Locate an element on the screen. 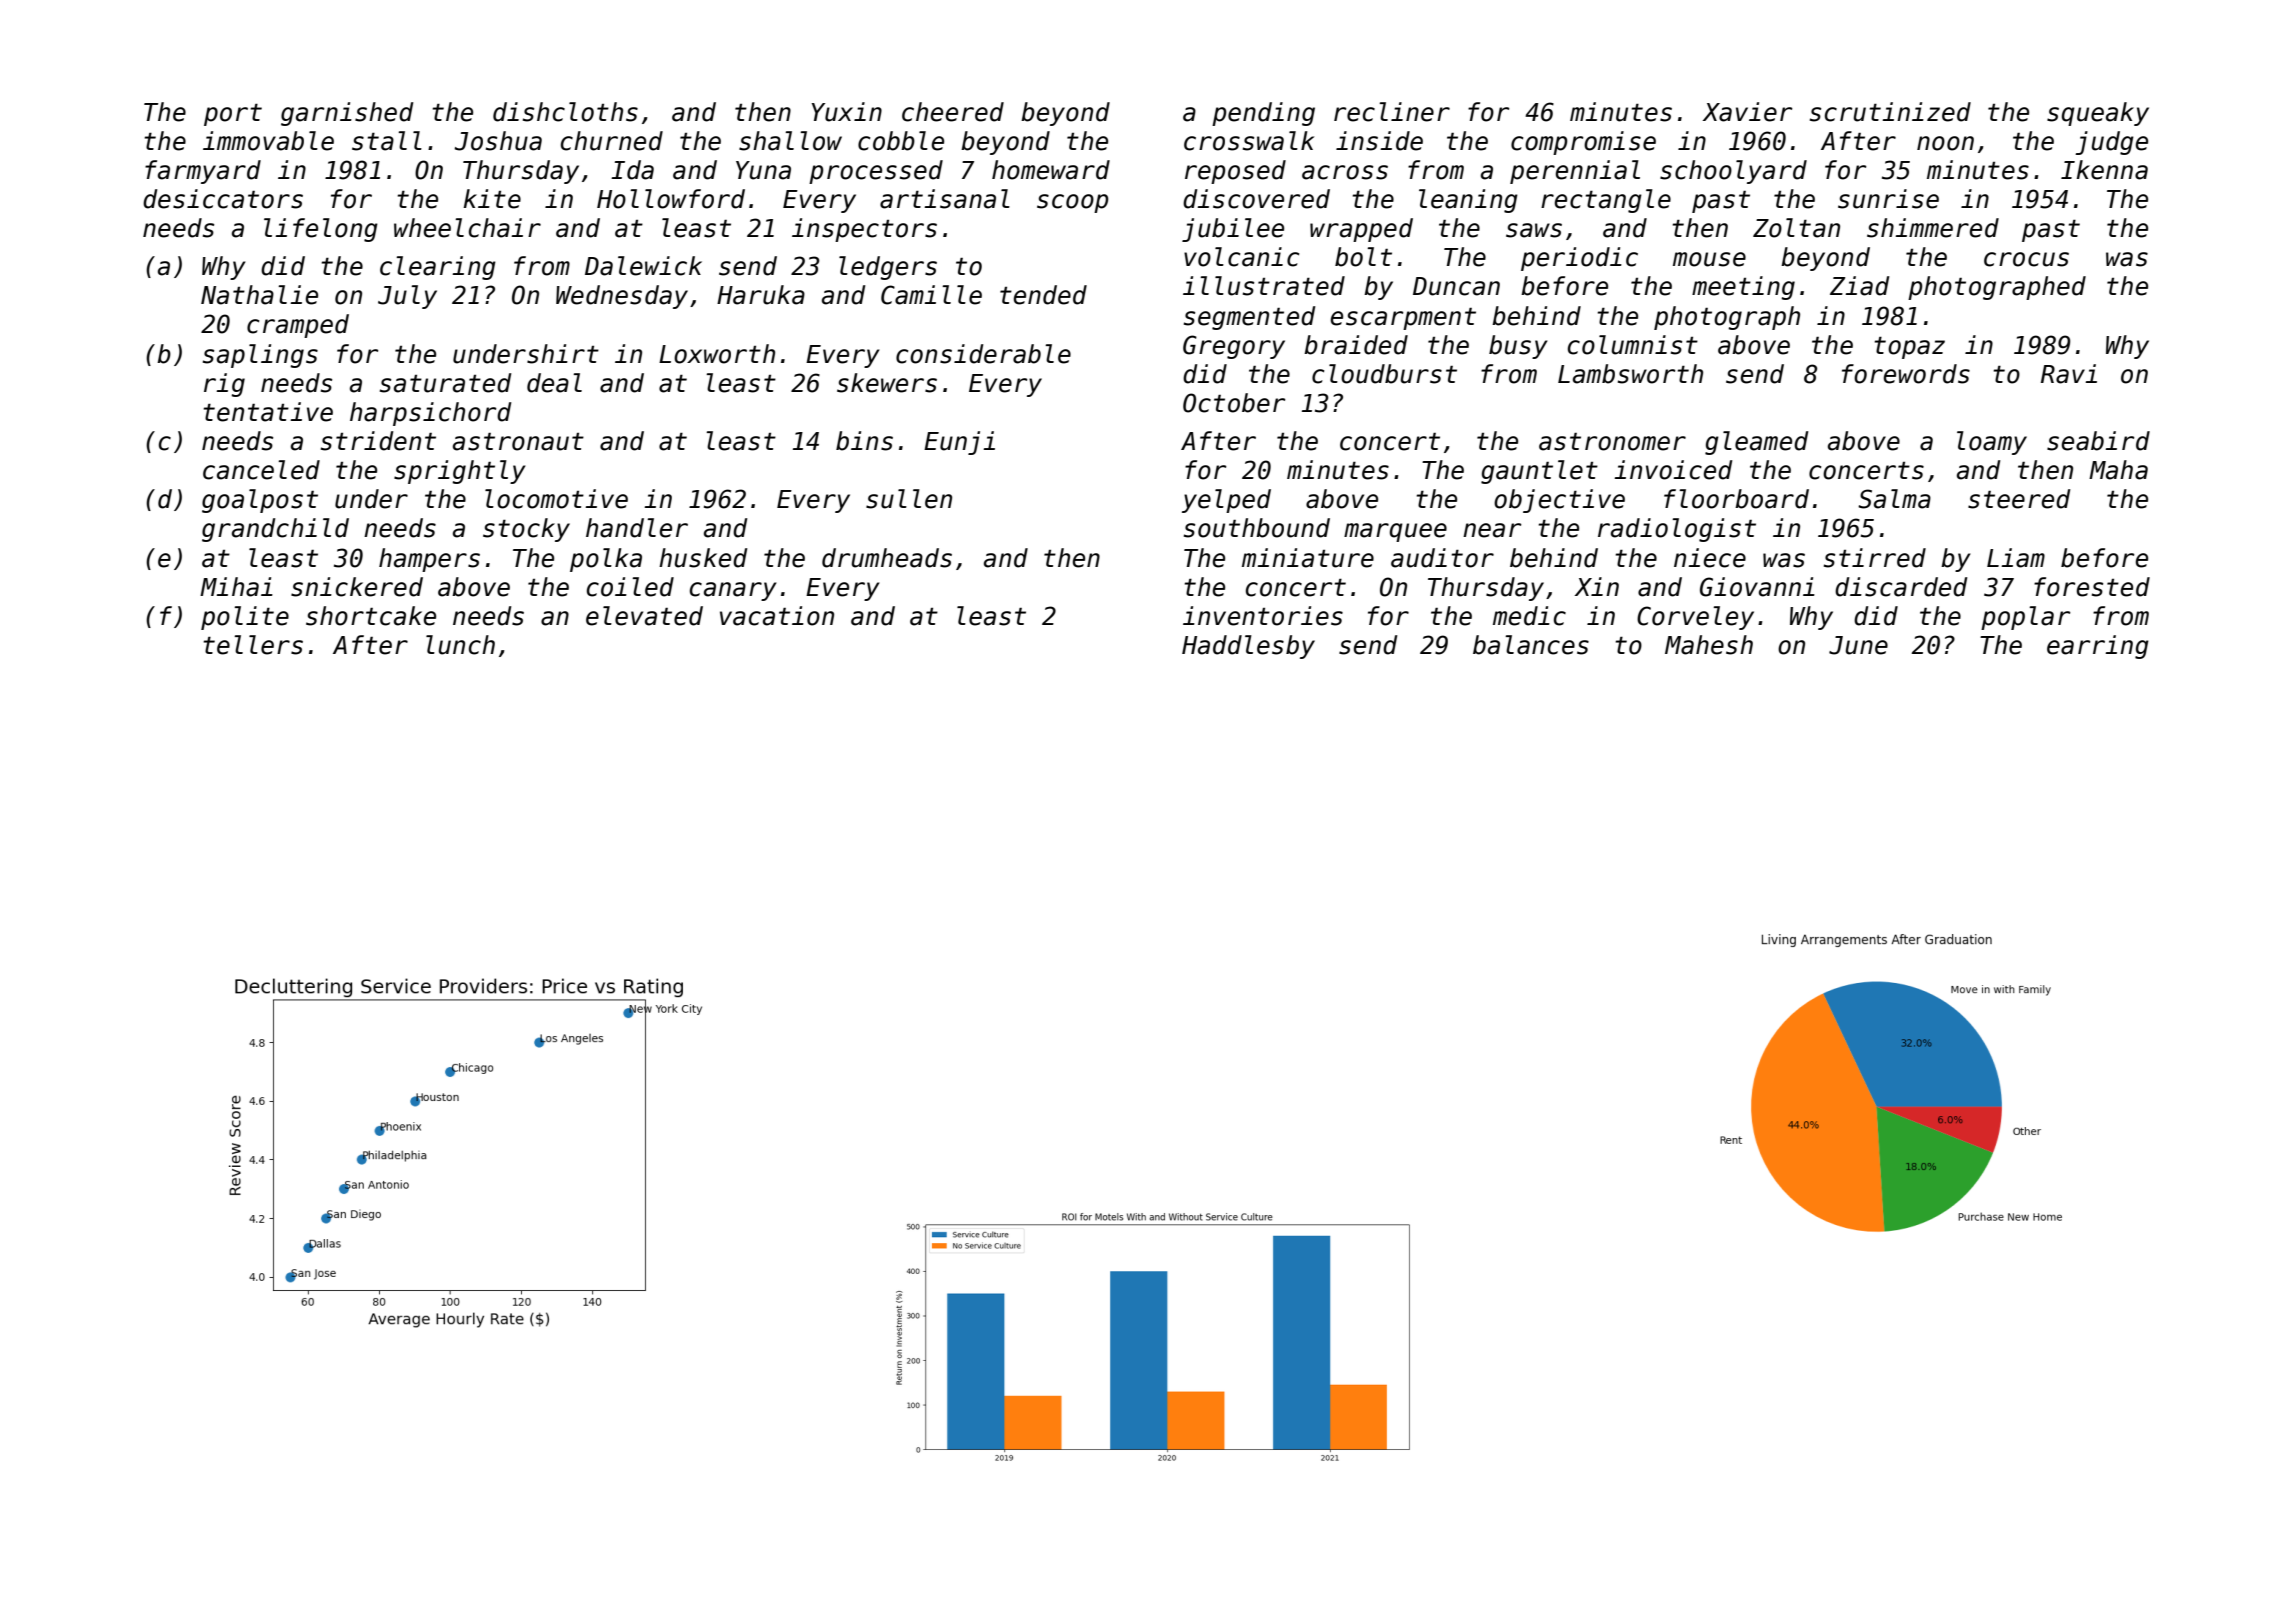 This screenshot has height=1620, width=2292. steered is located at coordinates (2019, 499).
